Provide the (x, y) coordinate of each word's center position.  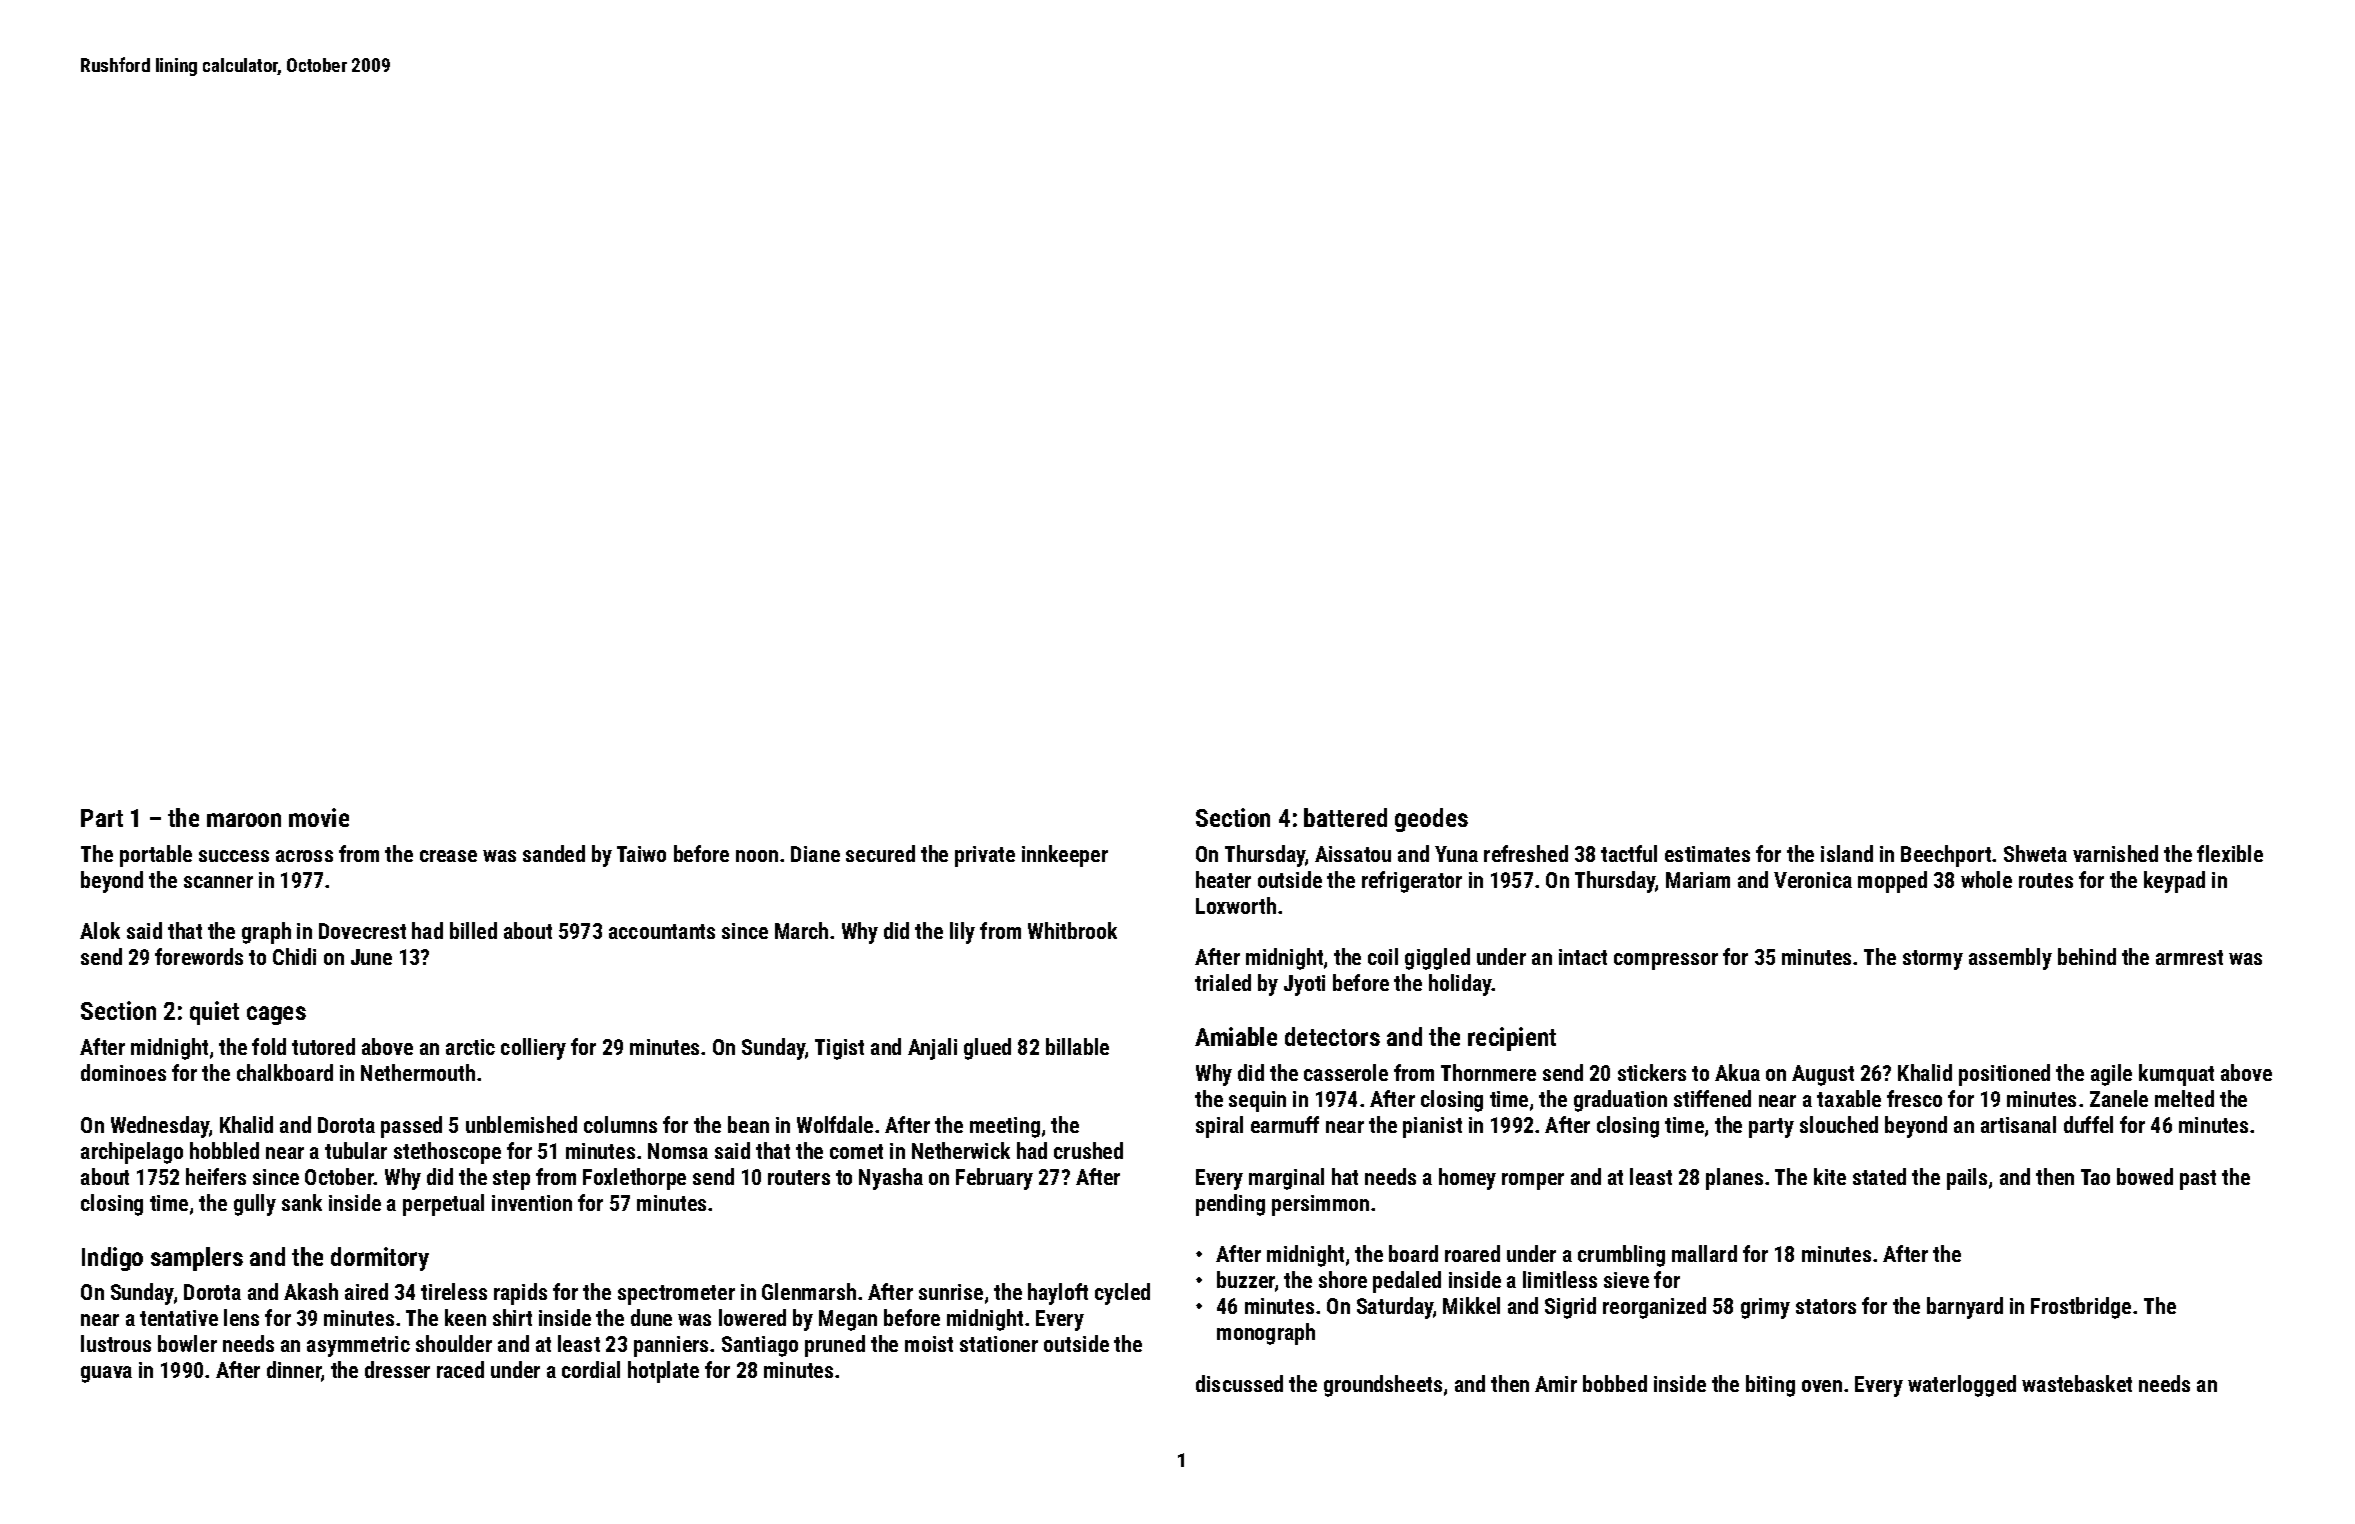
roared (1472, 1253)
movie (319, 817)
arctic (470, 1047)
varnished (2115, 853)
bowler (187, 1343)
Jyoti (1304, 985)
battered (1345, 817)
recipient (1512, 1039)
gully (255, 1205)
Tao (2095, 1177)
